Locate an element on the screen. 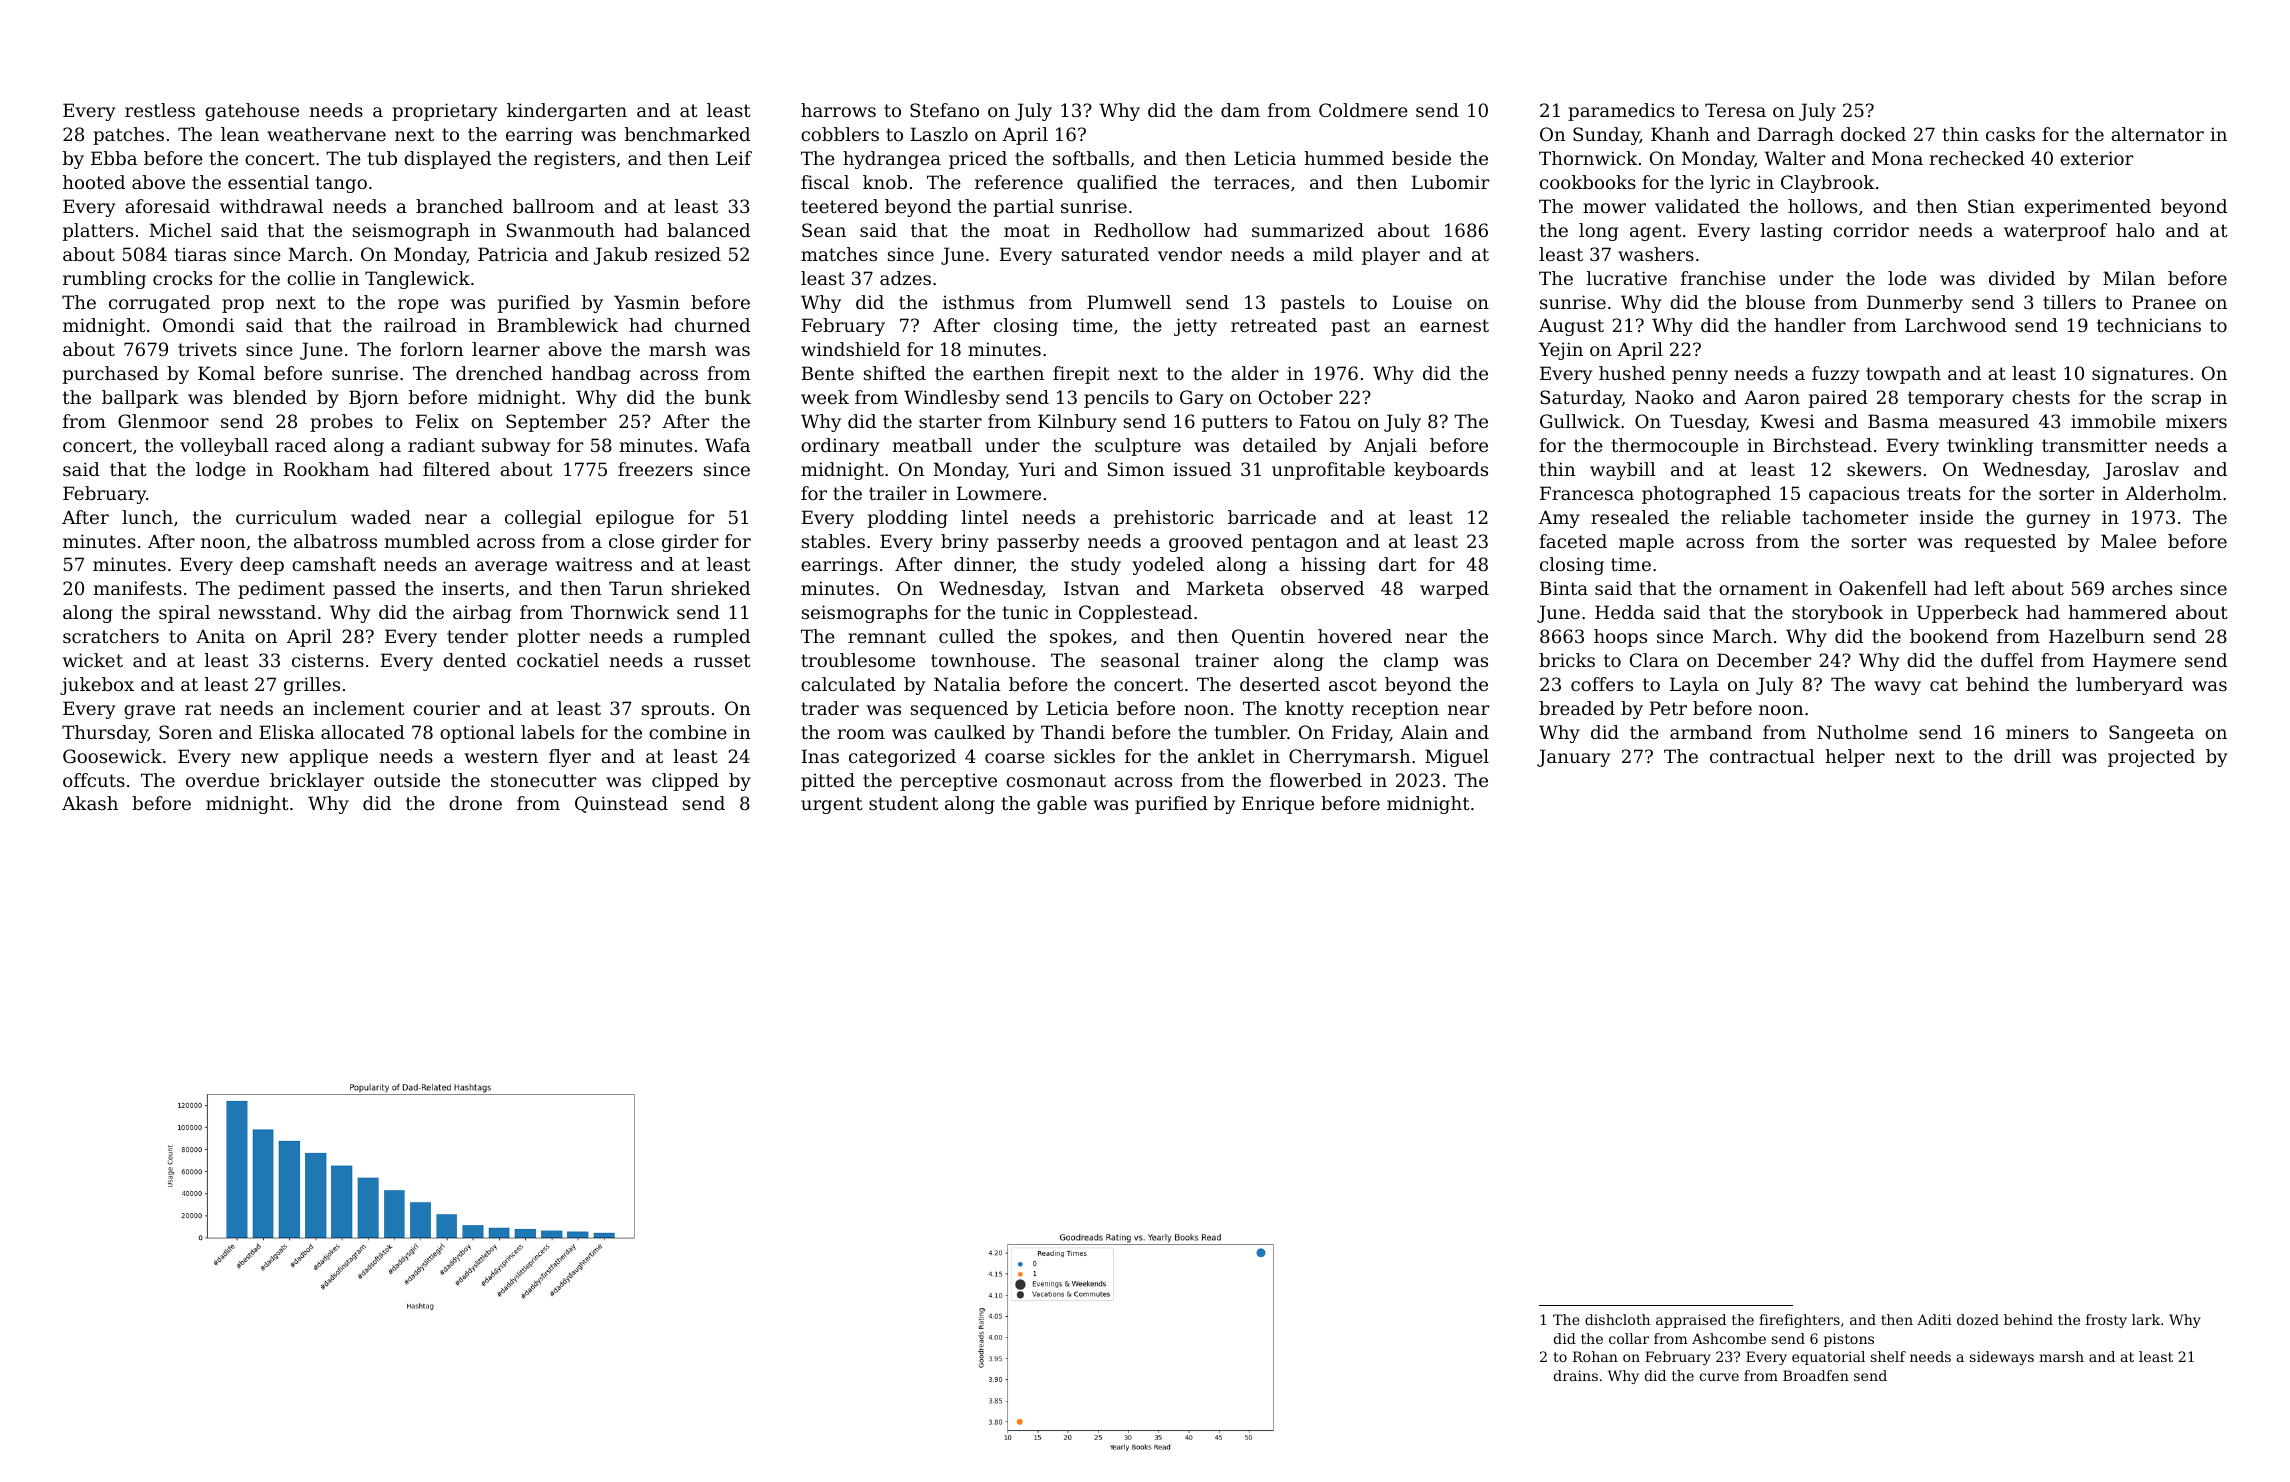  gable is located at coordinates (1062, 805).
